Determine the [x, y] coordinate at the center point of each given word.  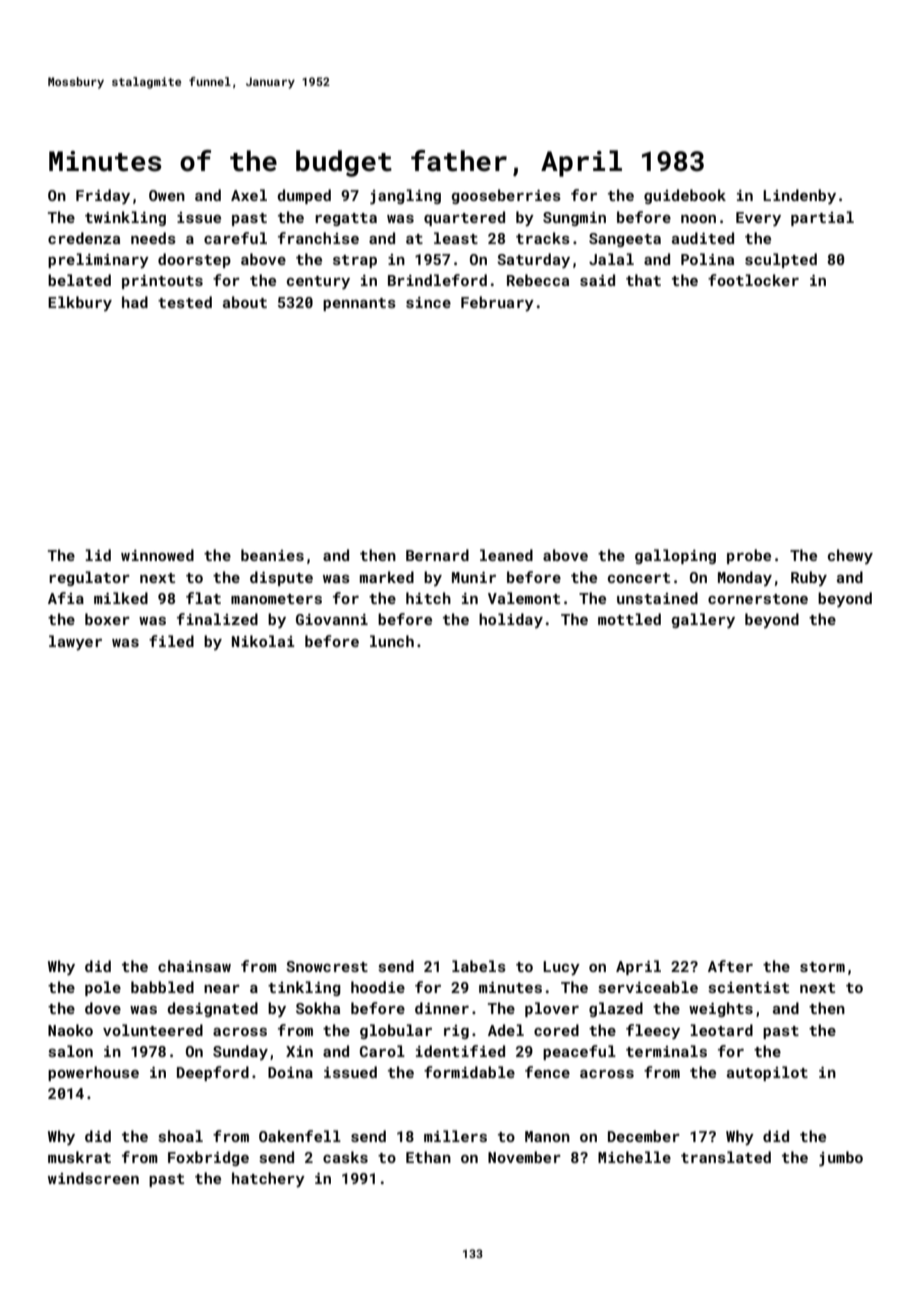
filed [171, 641]
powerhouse [93, 1073]
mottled [629, 619]
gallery [703, 621]
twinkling [125, 218]
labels [479, 966]
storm [822, 967]
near [222, 989]
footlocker [753, 280]
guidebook [685, 196]
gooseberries [506, 196]
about [245, 302]
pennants [359, 304]
